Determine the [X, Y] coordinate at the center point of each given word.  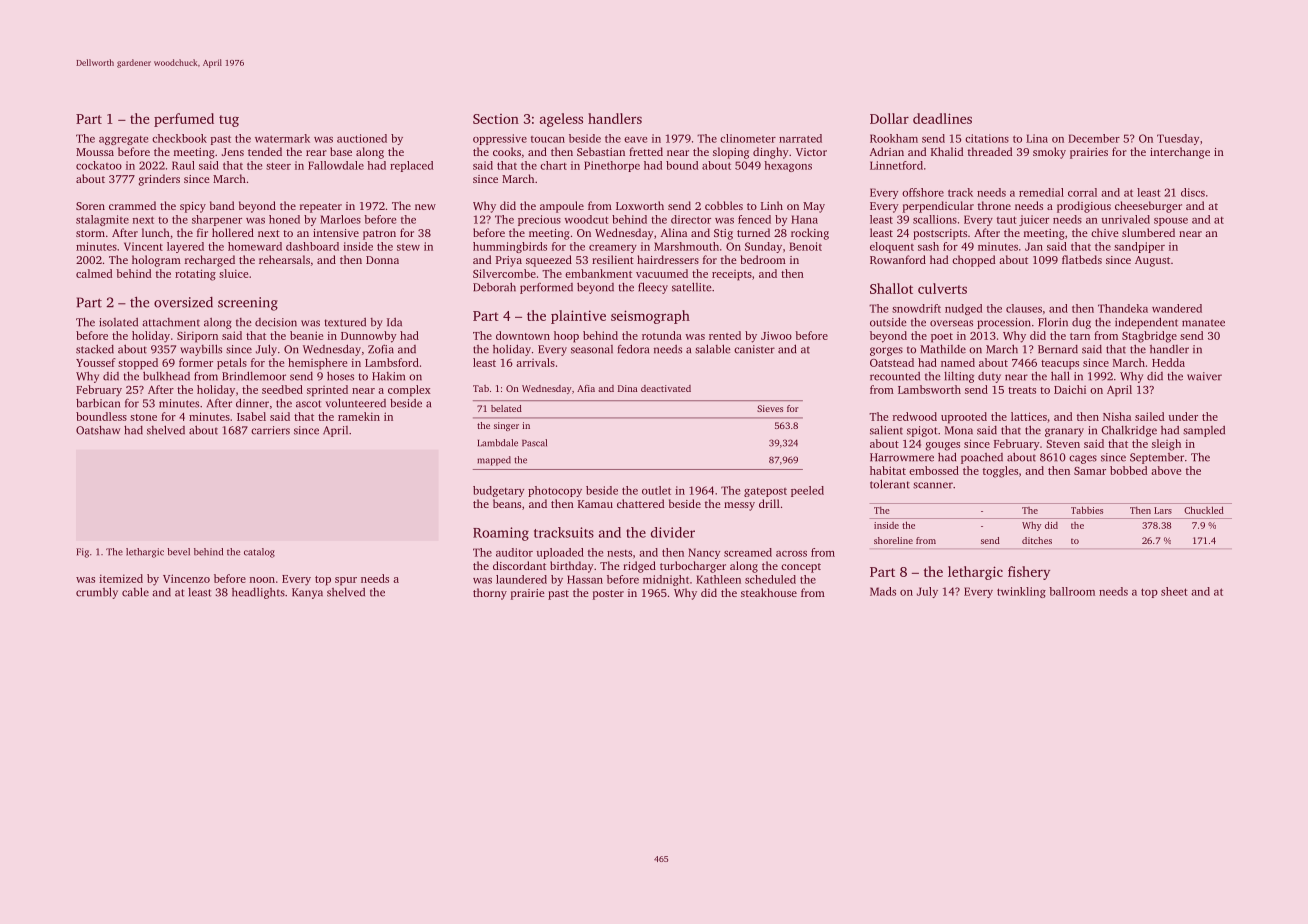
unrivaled [1126, 219]
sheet [1174, 591]
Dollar [889, 118]
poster [608, 595]
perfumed [184, 120]
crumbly [97, 593]
